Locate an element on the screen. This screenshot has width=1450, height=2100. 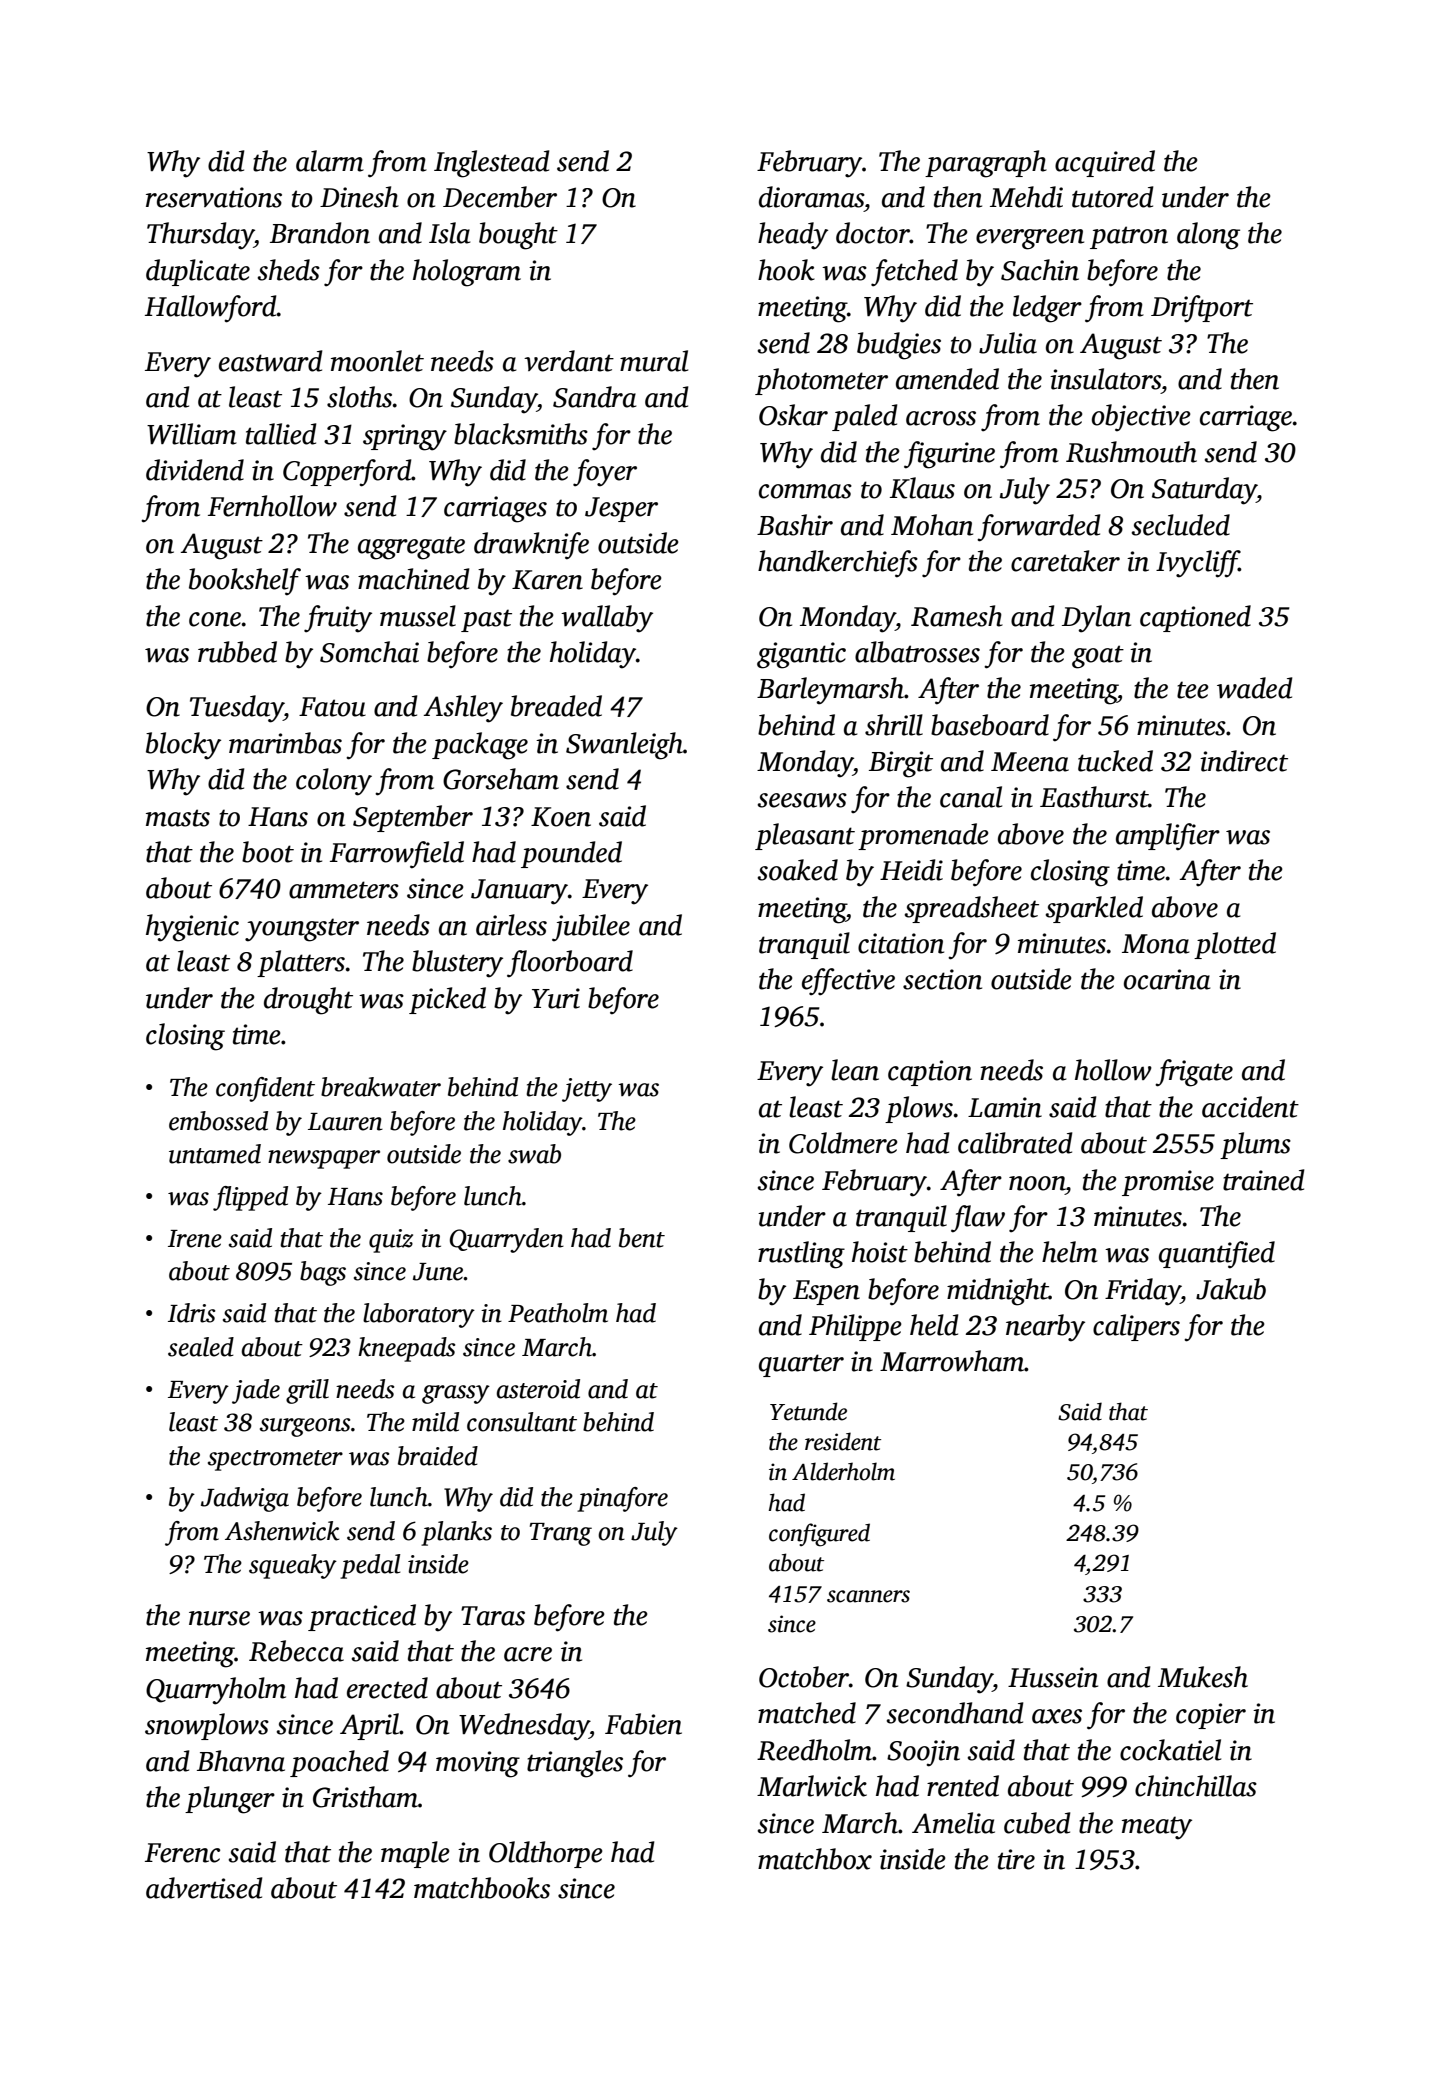
Jesper is located at coordinates (621, 509).
